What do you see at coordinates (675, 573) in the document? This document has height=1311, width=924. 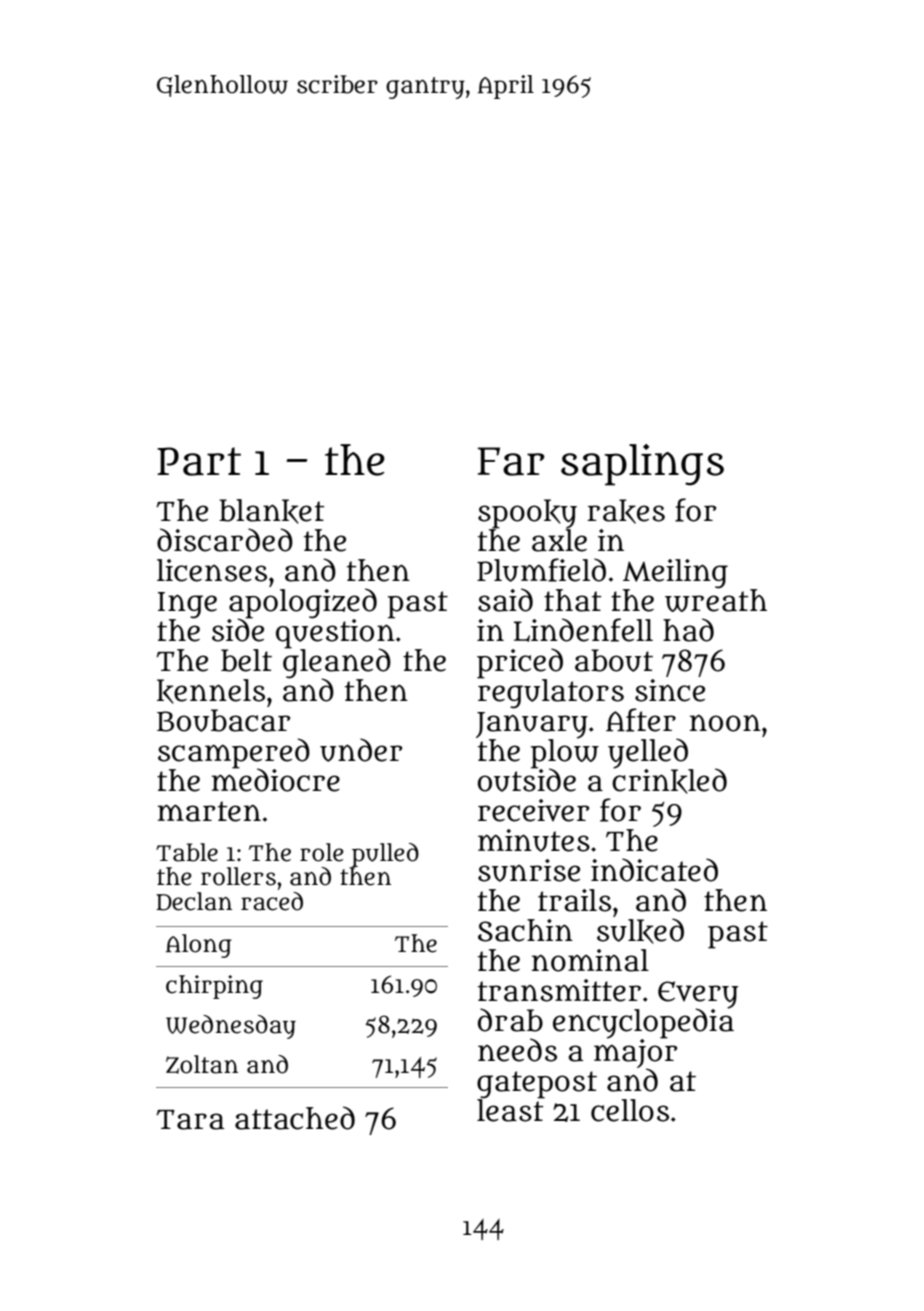 I see `Meiling` at bounding box center [675, 573].
